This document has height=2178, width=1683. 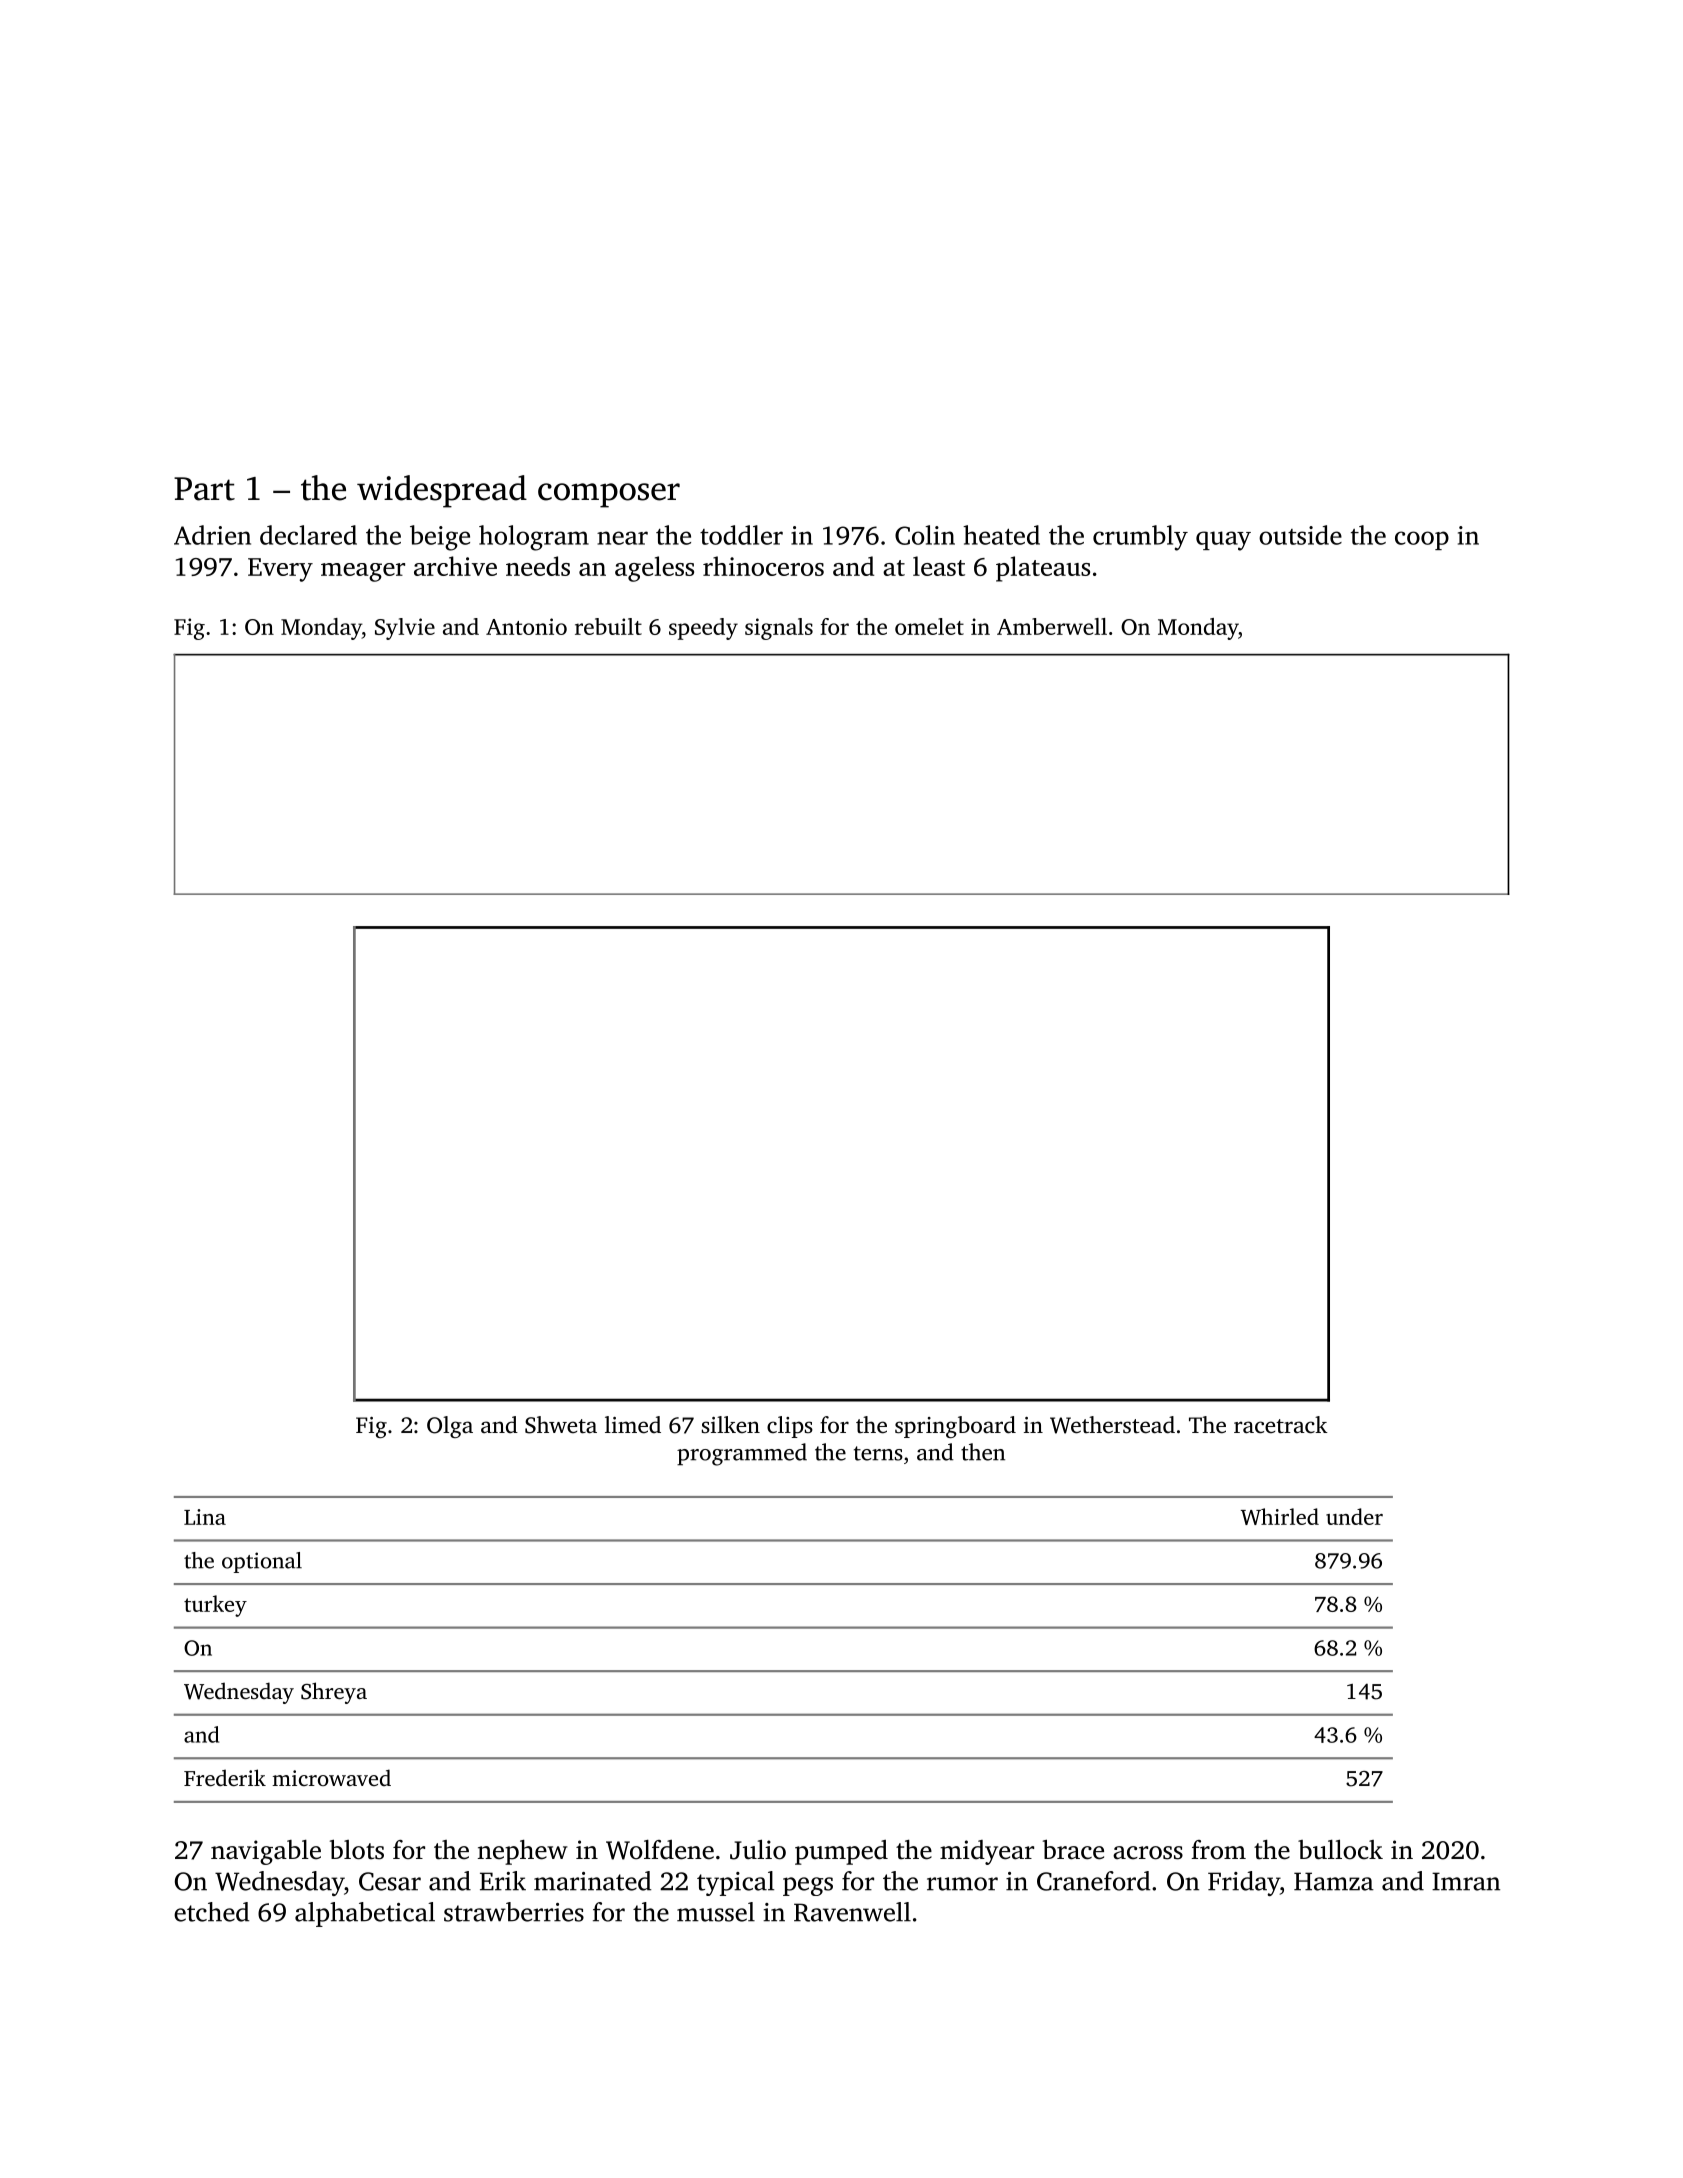 I want to click on Olga, so click(x=450, y=1427).
